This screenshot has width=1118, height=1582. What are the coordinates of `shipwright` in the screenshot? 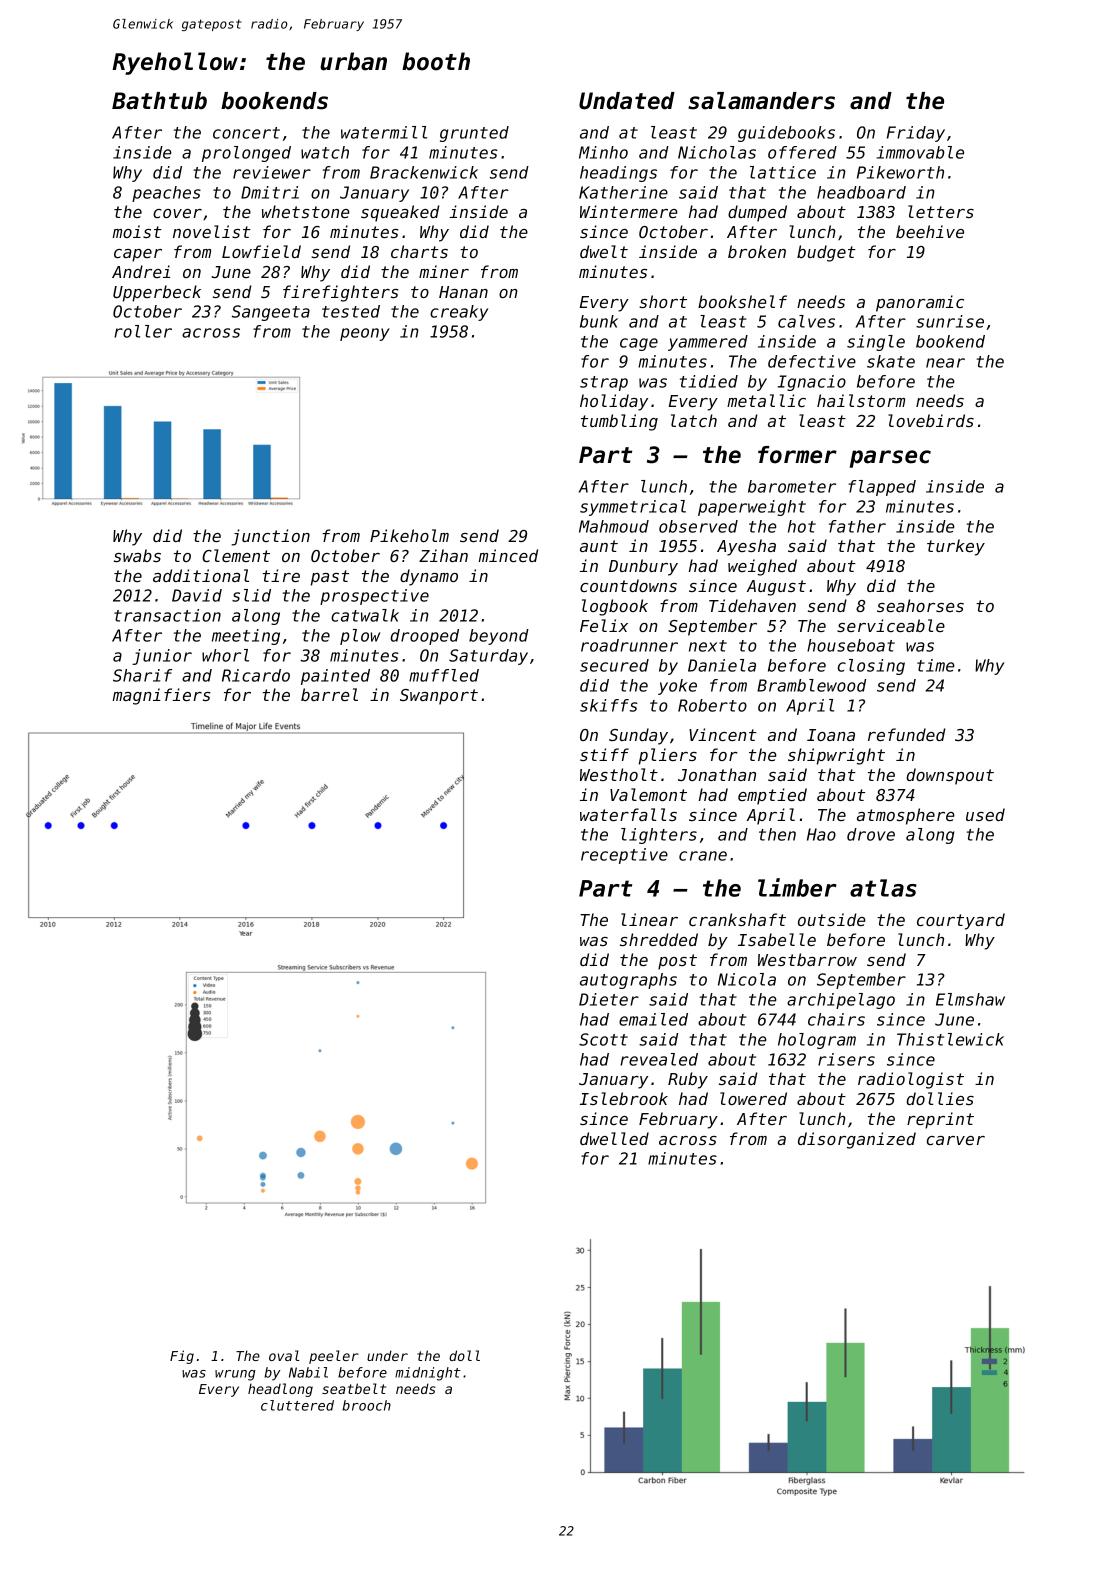 It's located at (836, 756).
